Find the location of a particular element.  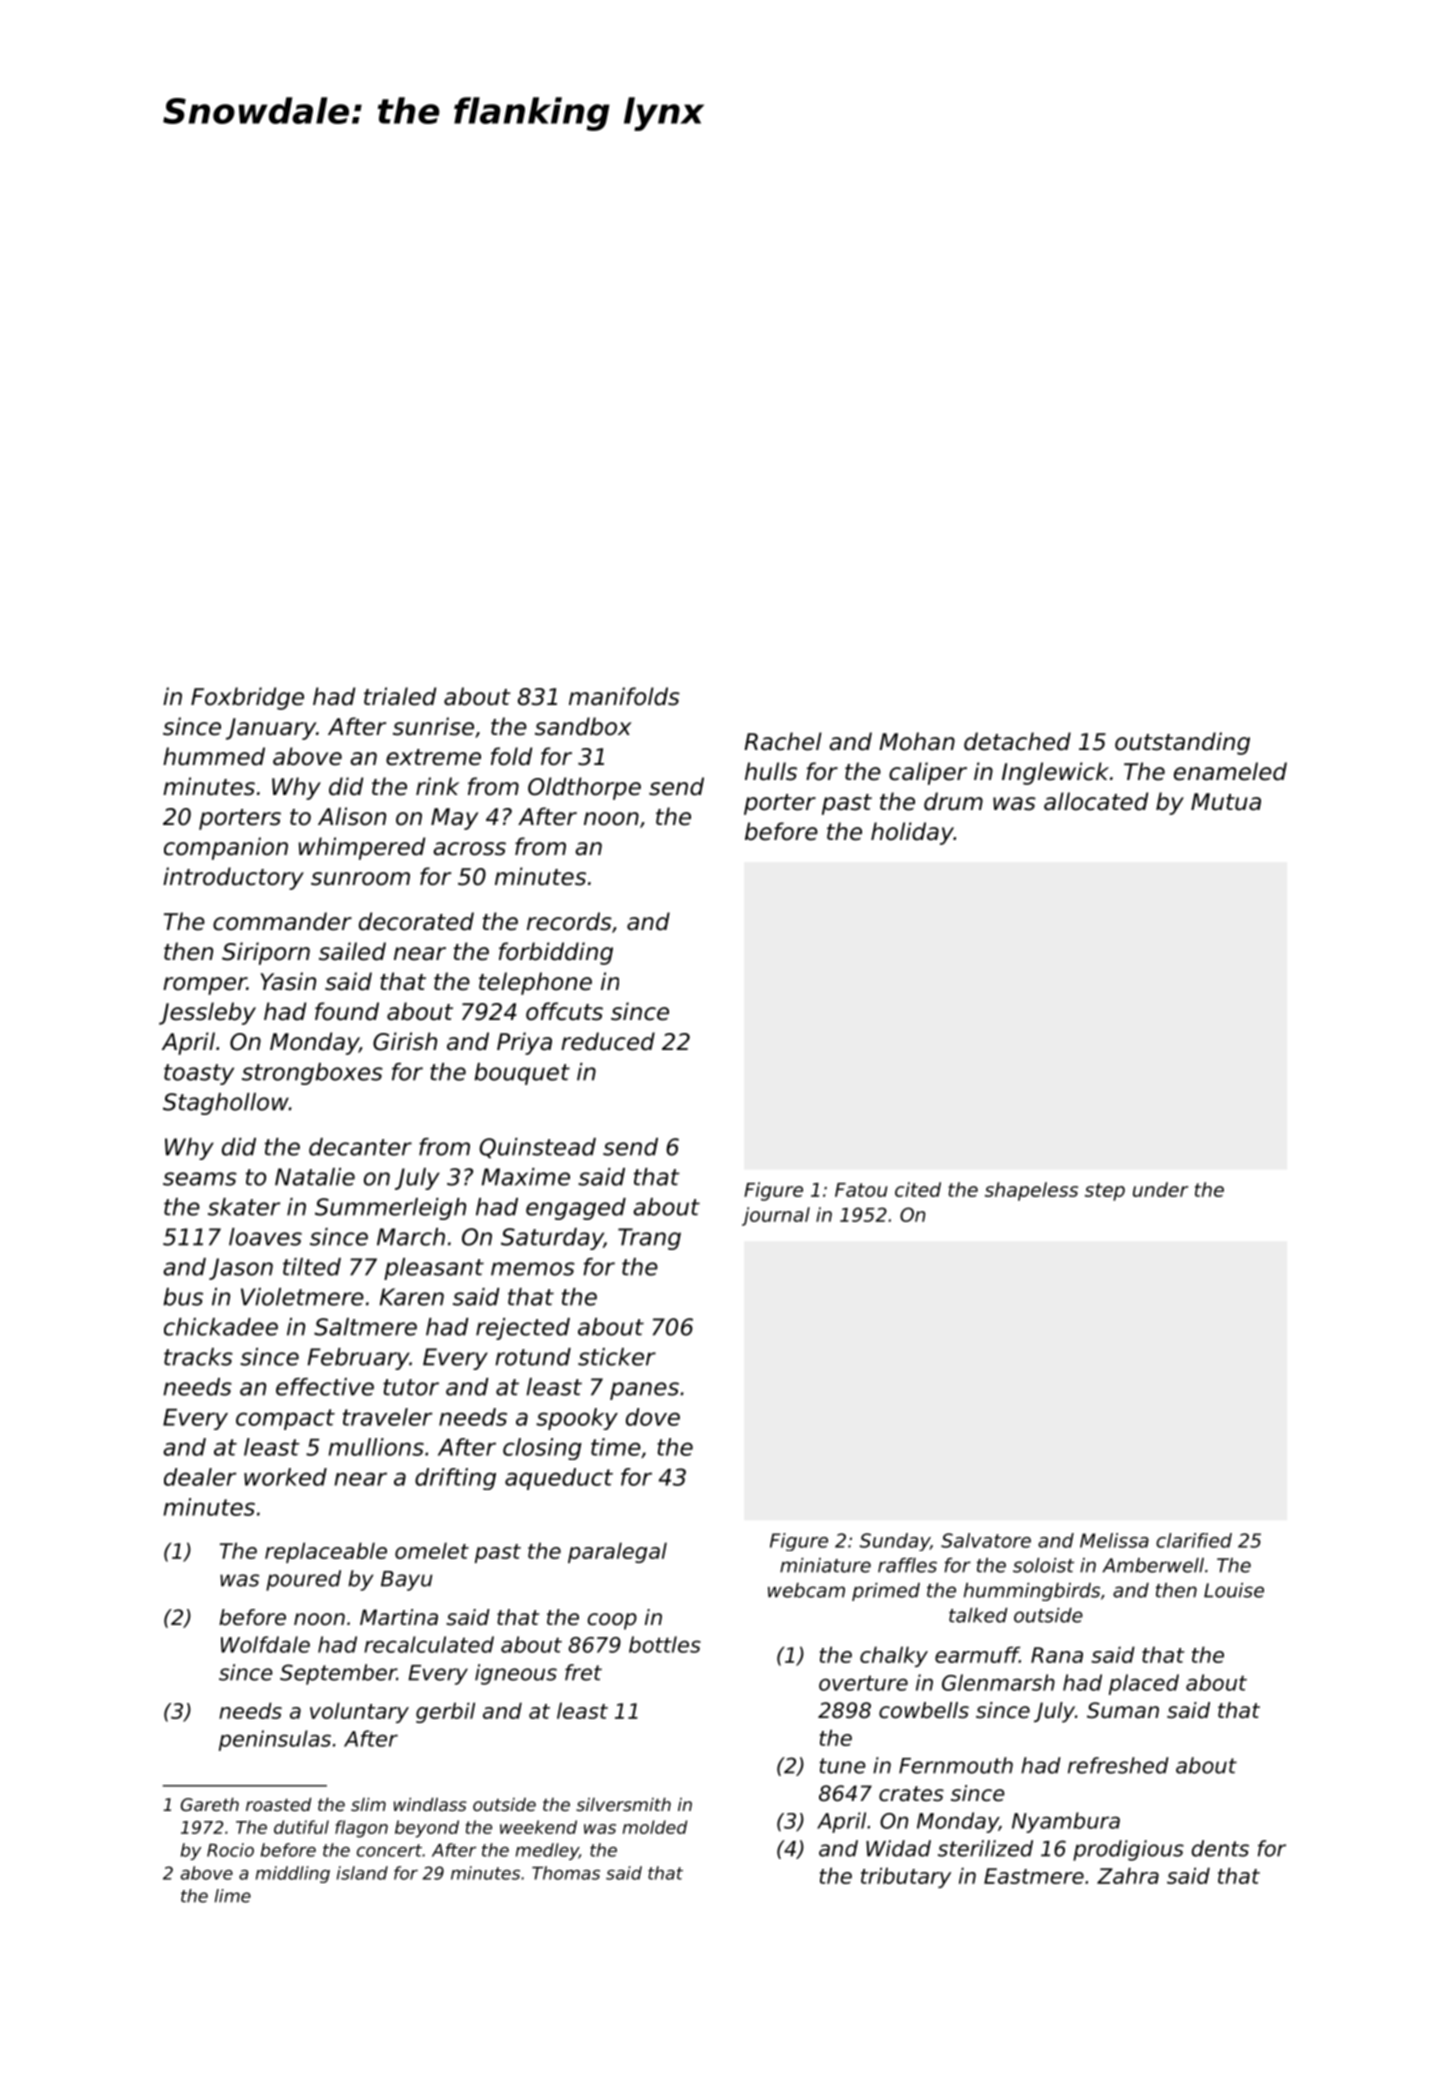

drifting is located at coordinates (455, 1479).
